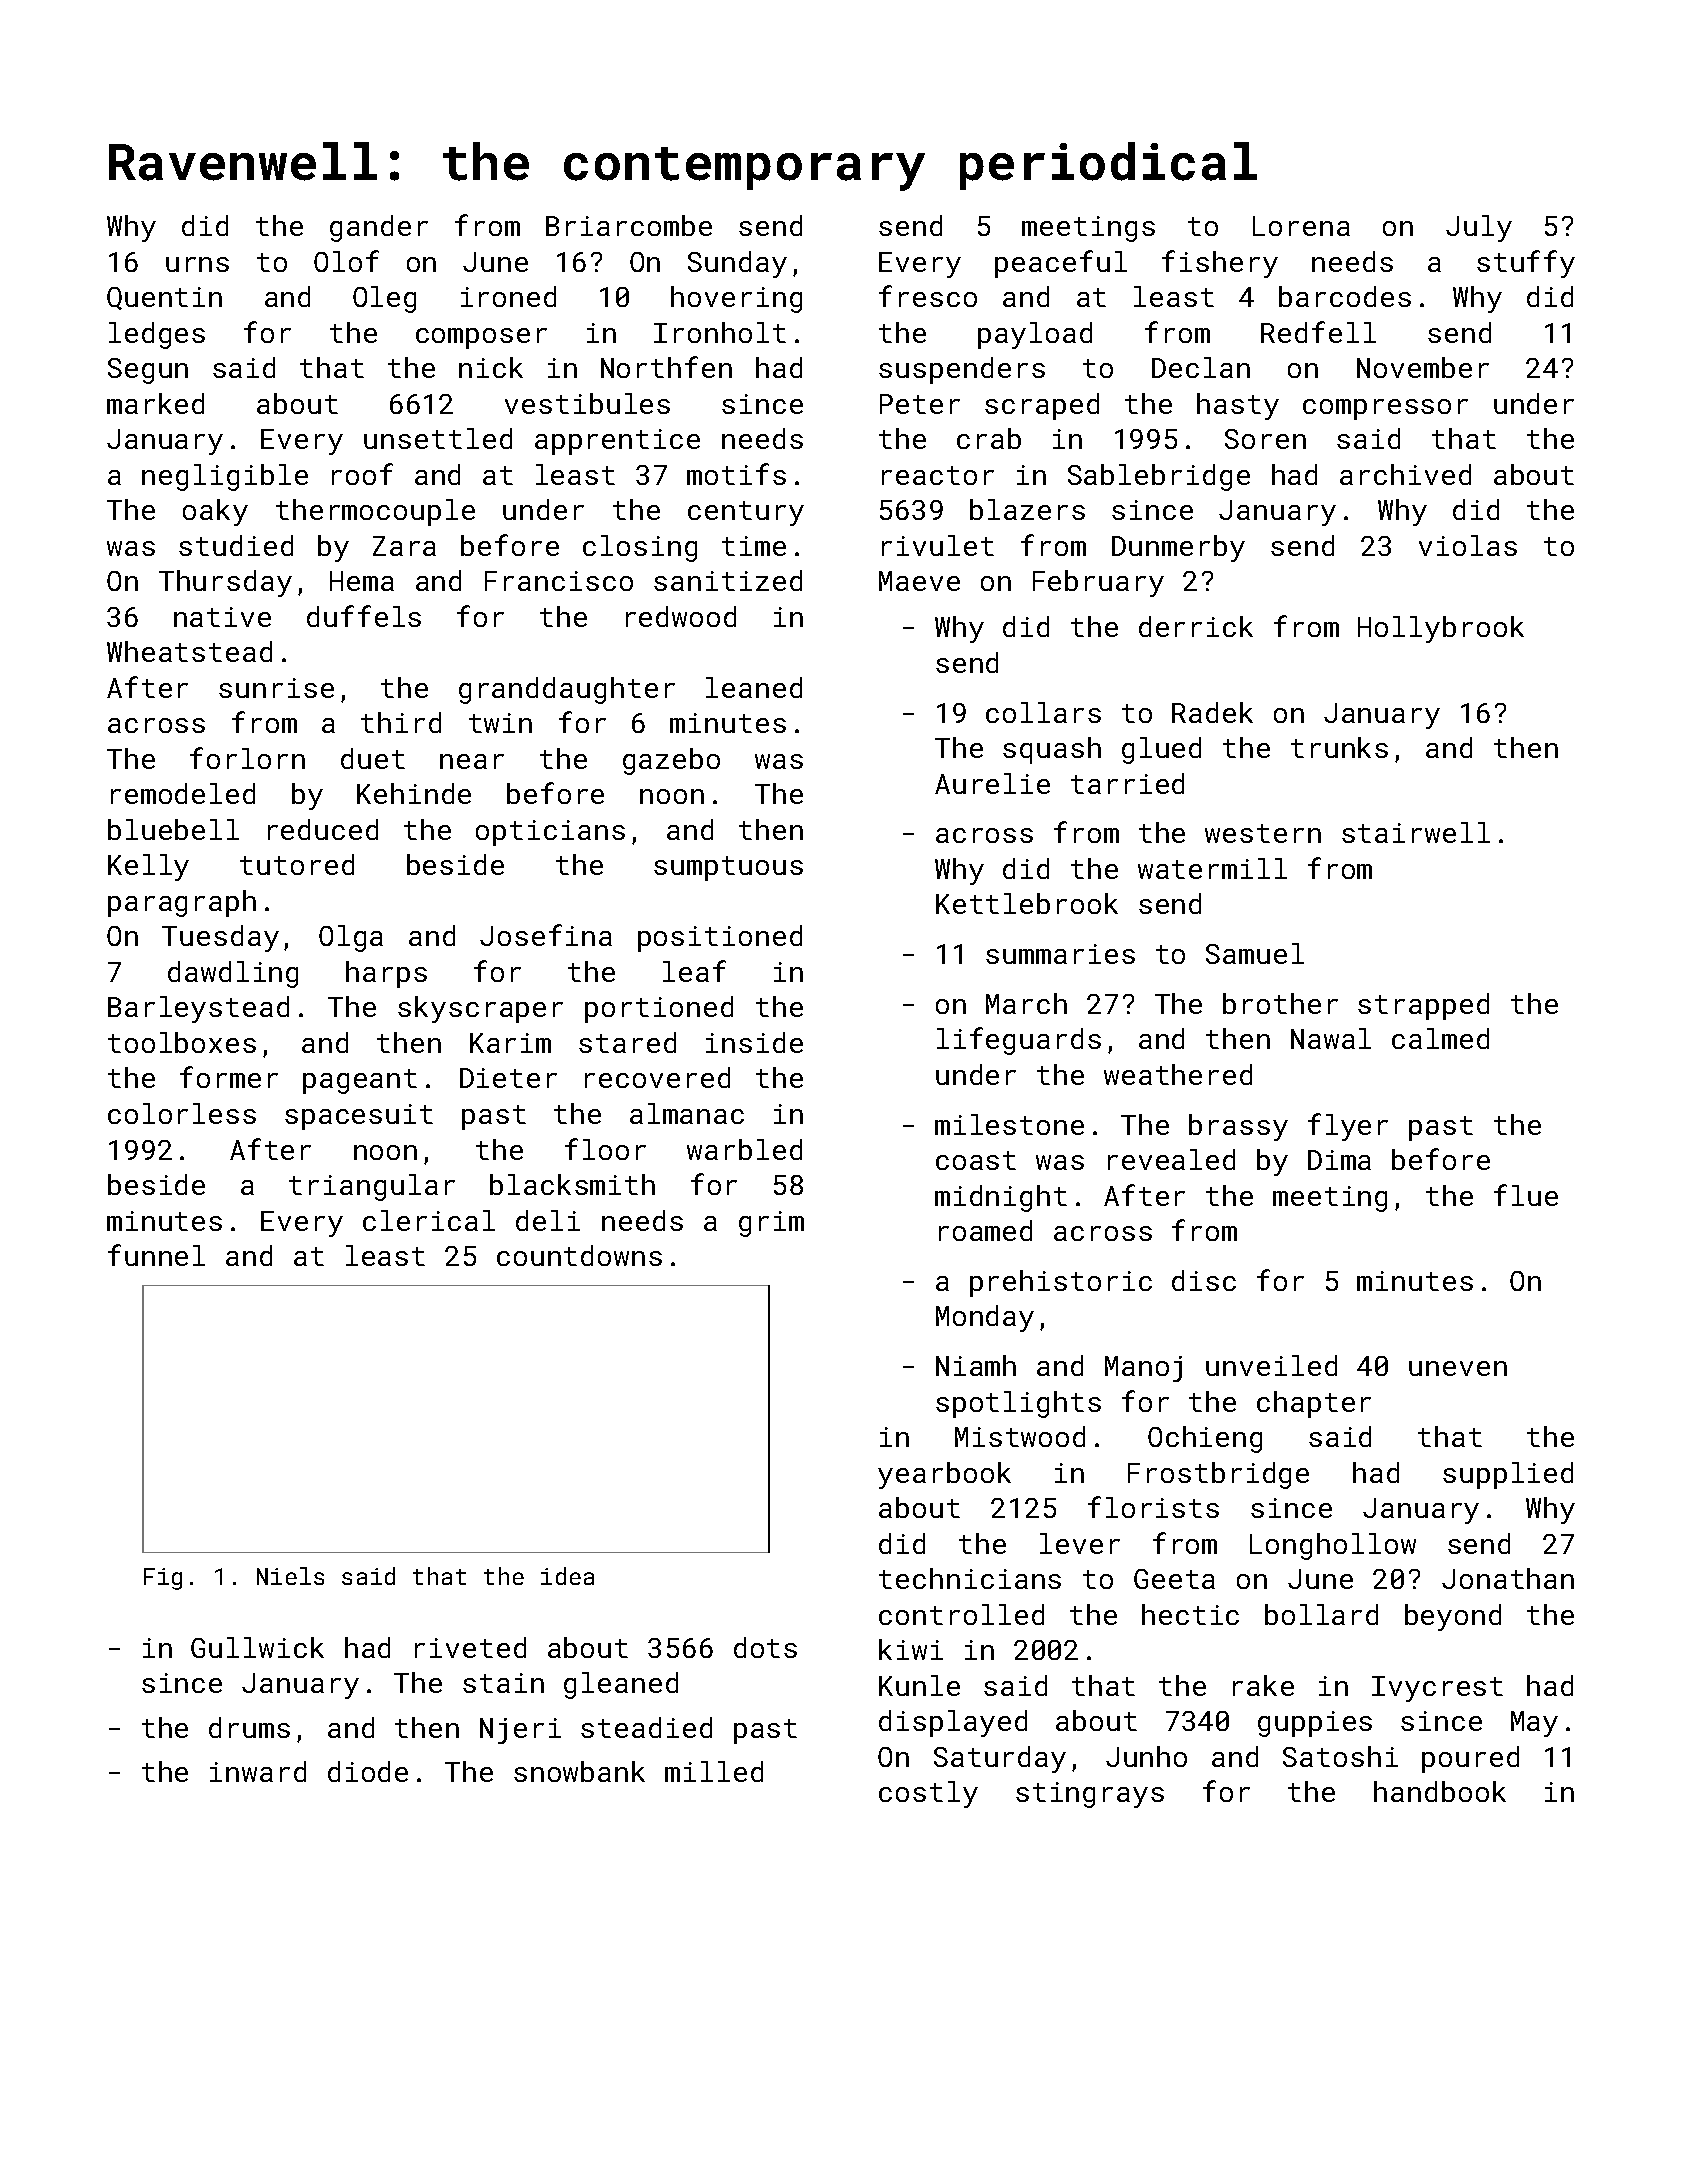 This image has height=2178, width=1683. I want to click on chapter, so click(1314, 1404).
